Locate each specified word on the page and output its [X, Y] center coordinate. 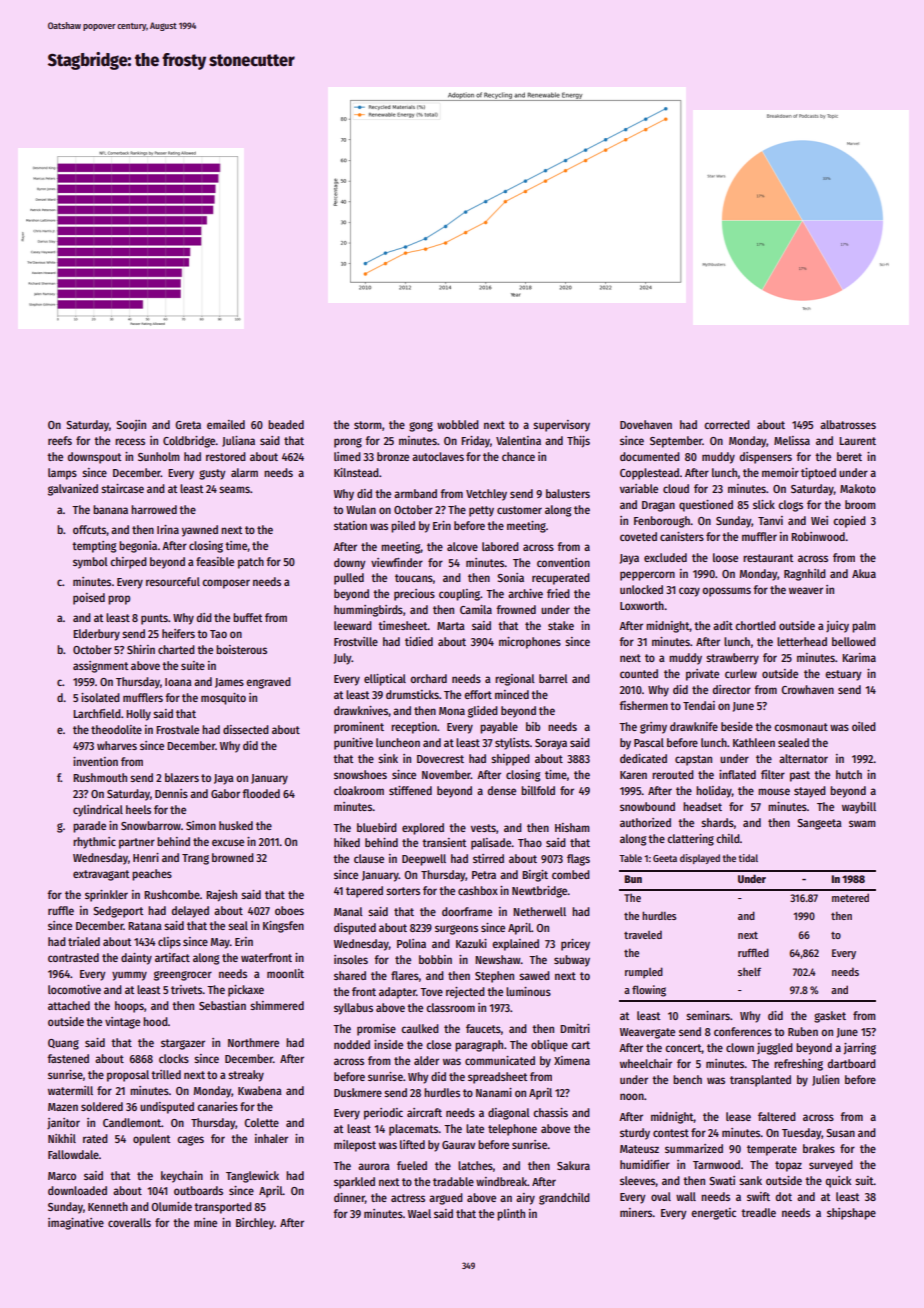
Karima [859, 657]
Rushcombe [172, 894]
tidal [748, 858]
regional [515, 680]
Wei [819, 520]
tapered [364, 892]
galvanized [73, 490]
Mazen [63, 1107]
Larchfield [97, 713]
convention [563, 562]
